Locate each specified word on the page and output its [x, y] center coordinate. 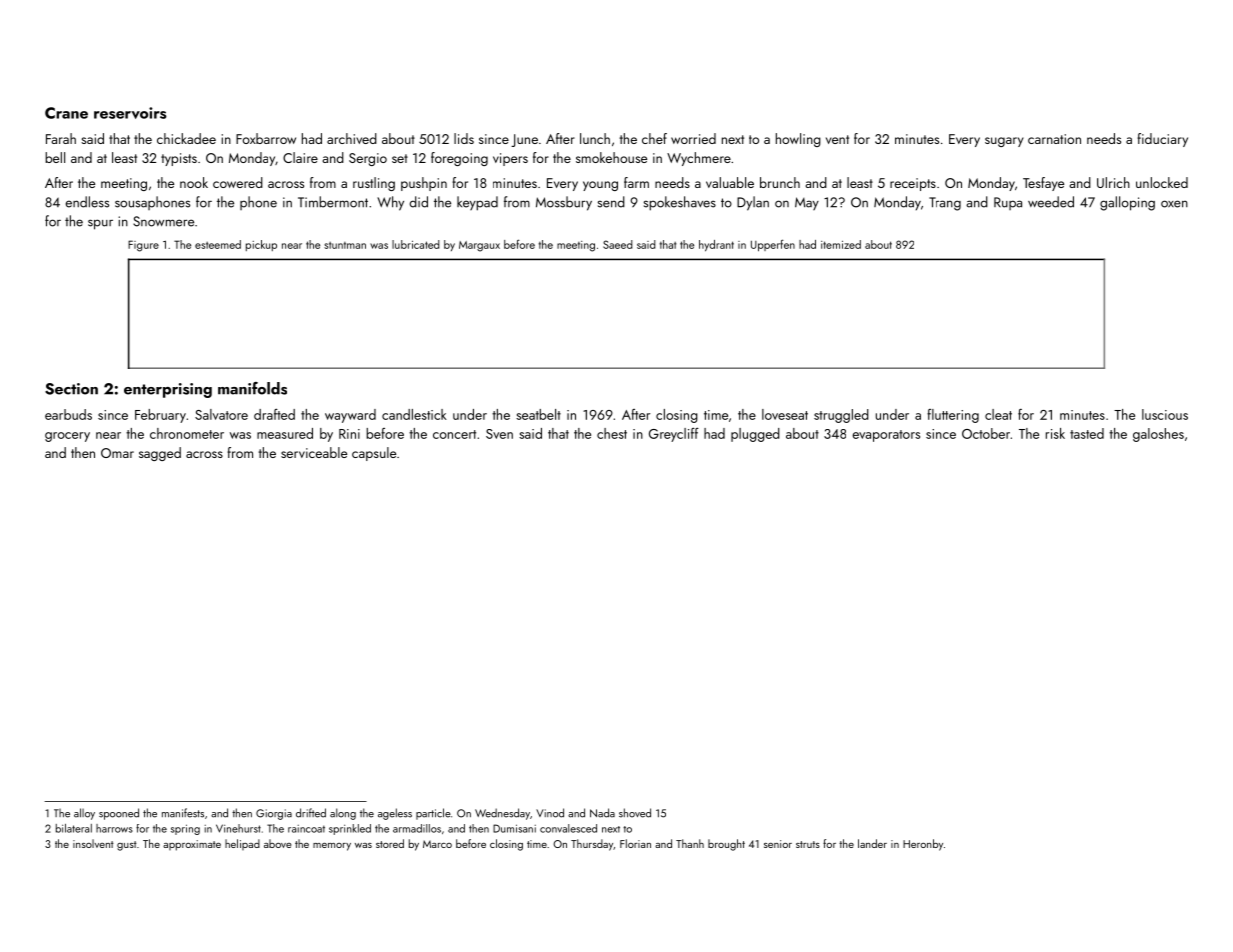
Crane [66, 113]
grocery [67, 437]
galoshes [1158, 435]
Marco [437, 844]
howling [798, 140]
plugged [755, 435]
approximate [192, 845]
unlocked [1162, 182]
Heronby [923, 845]
